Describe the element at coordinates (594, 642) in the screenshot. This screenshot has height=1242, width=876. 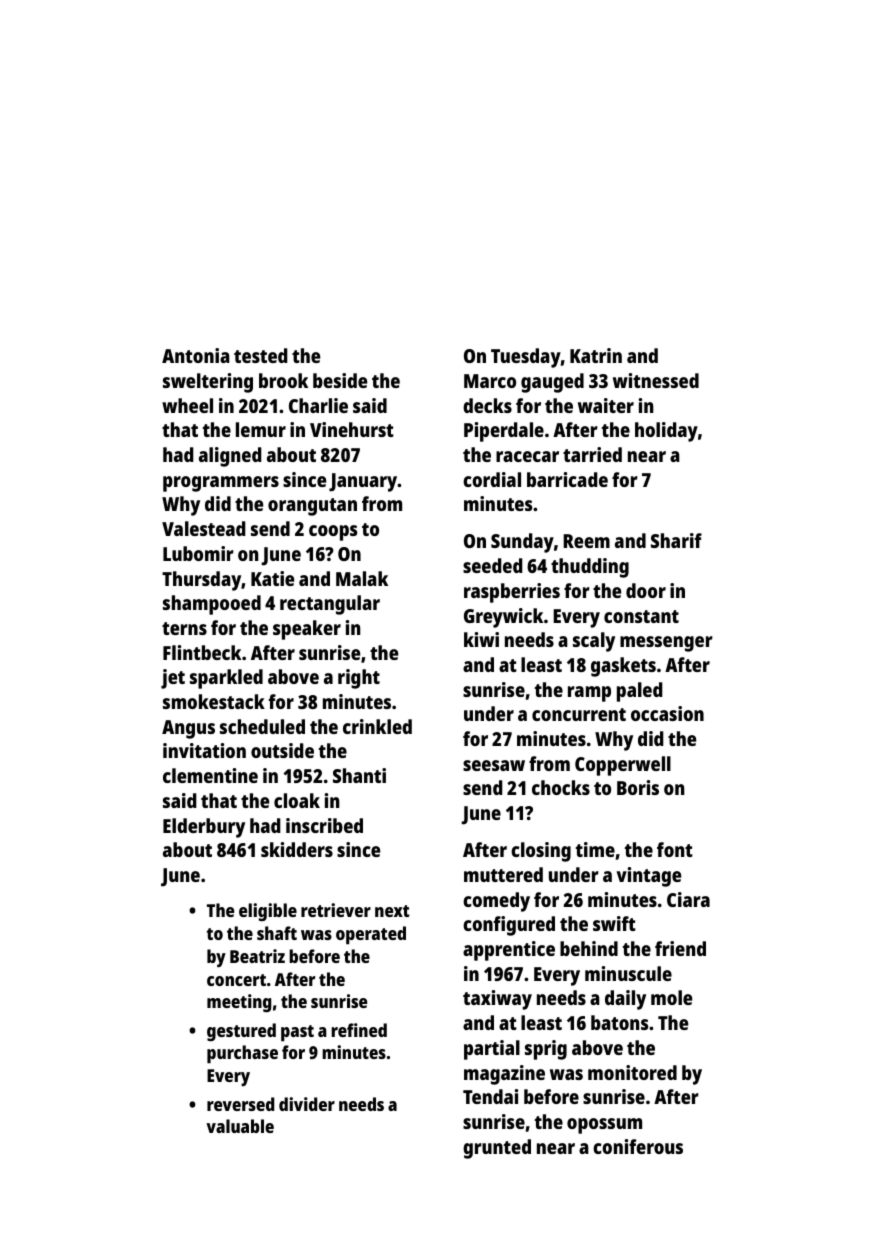
I see `scaly` at that location.
